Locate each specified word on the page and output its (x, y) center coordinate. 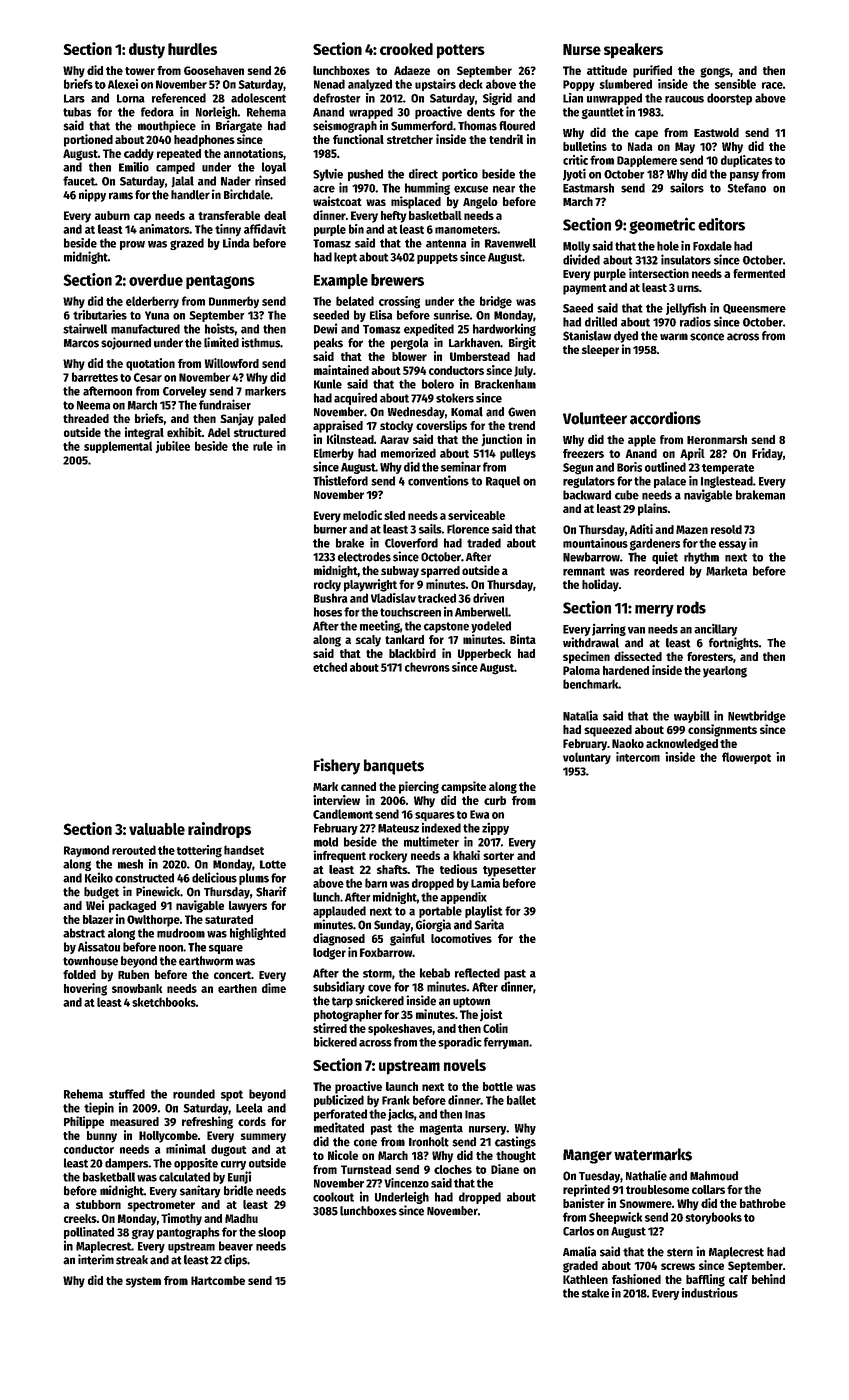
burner (330, 529)
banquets (394, 767)
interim (96, 1259)
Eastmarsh (588, 188)
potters (461, 51)
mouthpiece (167, 126)
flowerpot (746, 758)
